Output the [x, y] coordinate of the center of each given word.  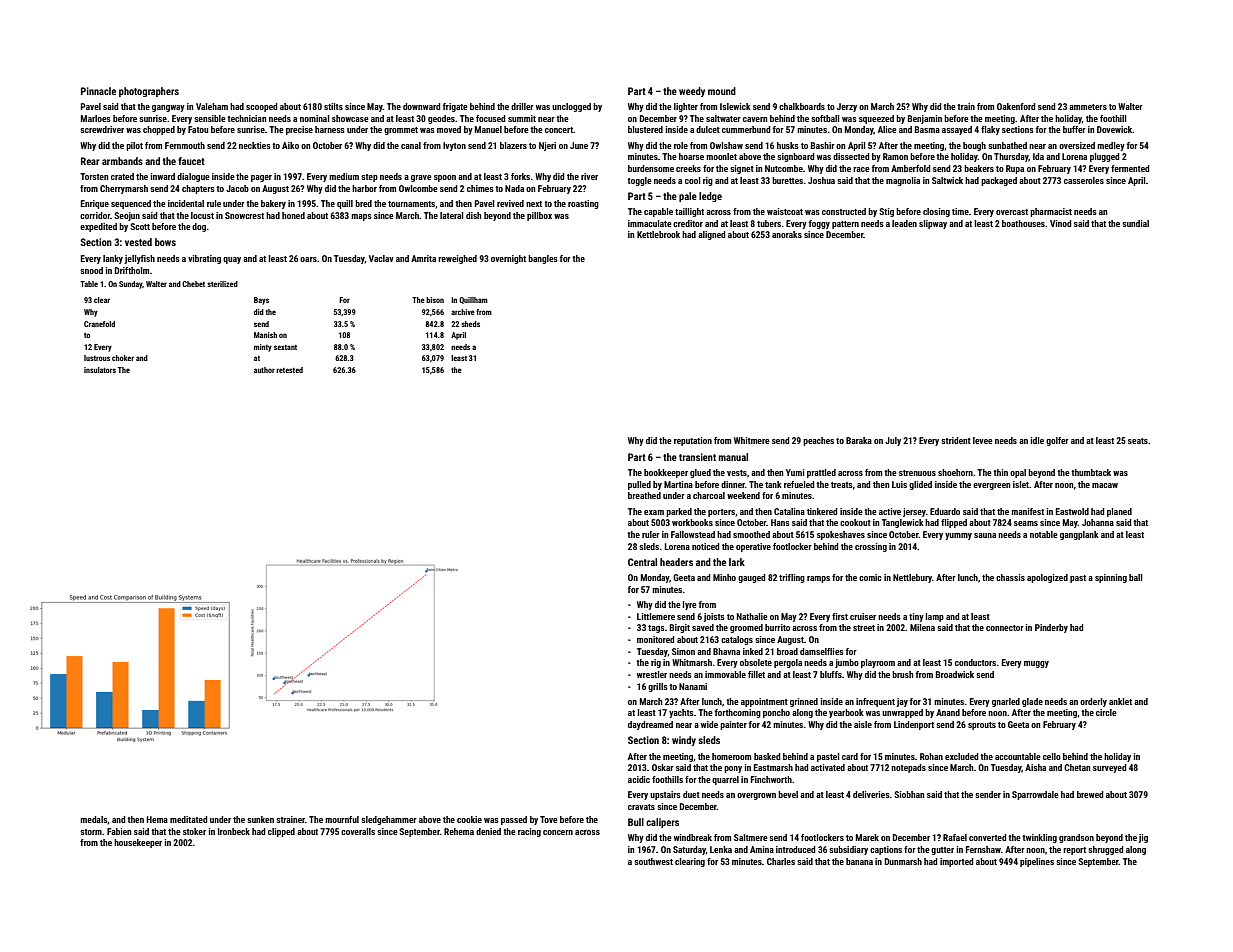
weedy [692, 92]
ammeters [1088, 107]
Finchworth [771, 779]
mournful [342, 819]
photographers [149, 92]
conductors [975, 662]
